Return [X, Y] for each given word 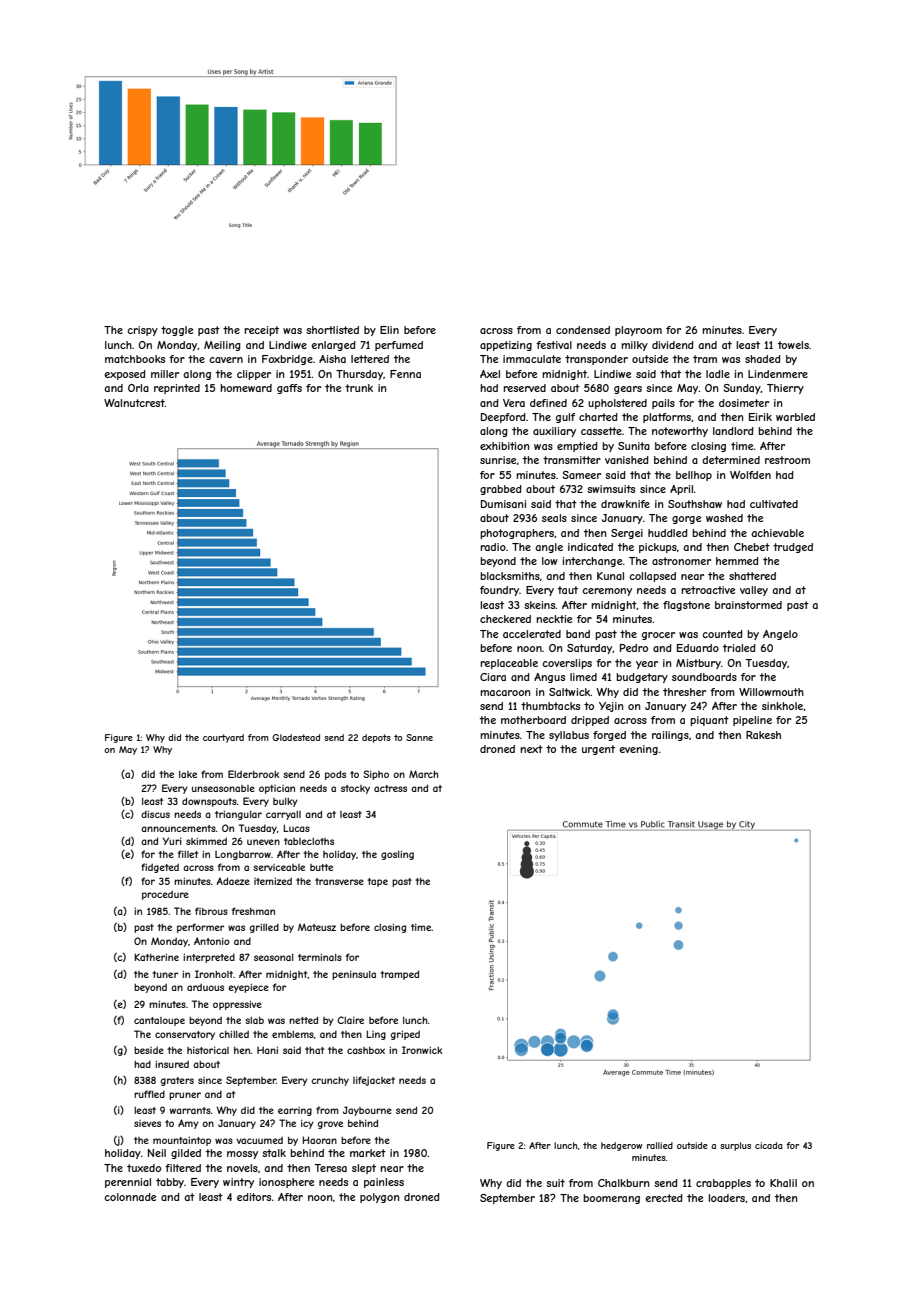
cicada [769, 1145]
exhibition [504, 446]
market [368, 1153]
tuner [165, 974]
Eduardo [698, 648]
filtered [183, 1168]
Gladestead [296, 737]
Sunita [634, 446]
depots [376, 738]
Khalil [783, 1183]
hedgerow [622, 1146]
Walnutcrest [134, 403]
